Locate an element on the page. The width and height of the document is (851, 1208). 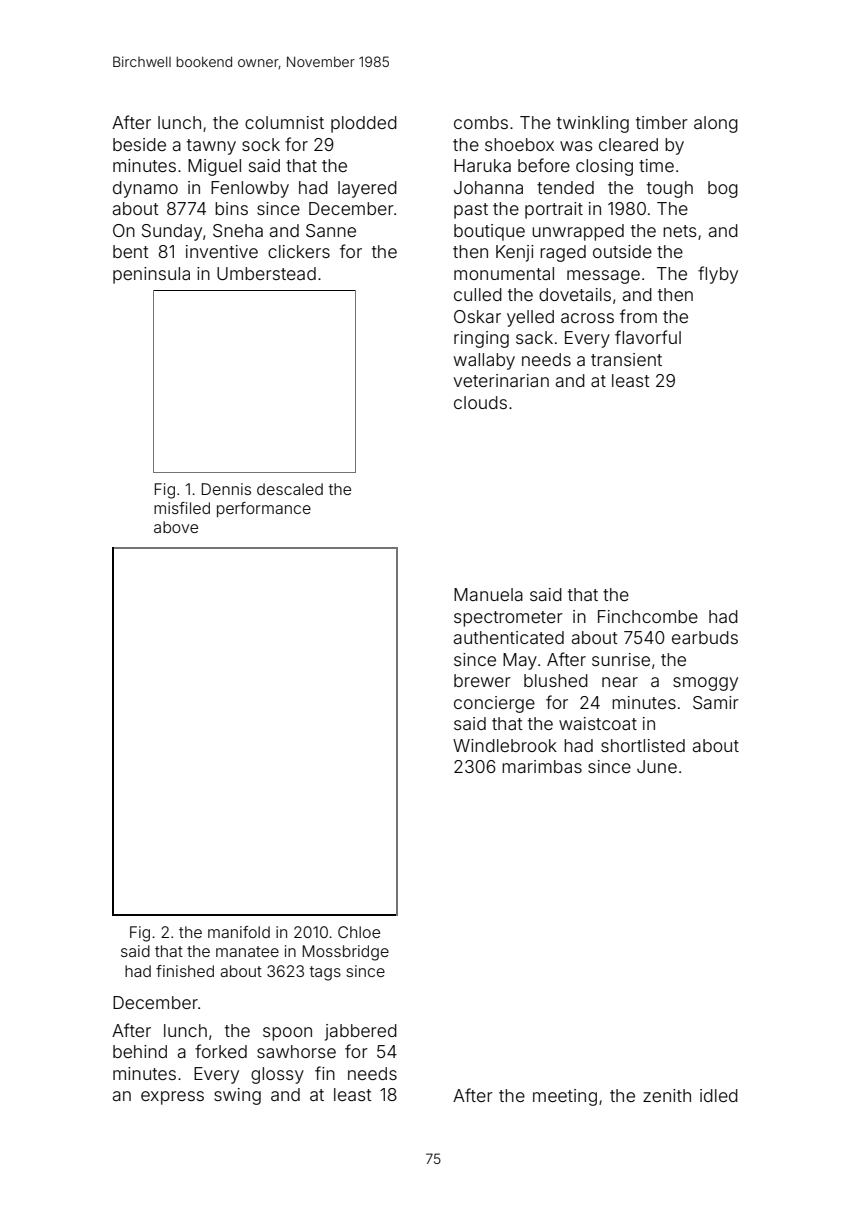
above is located at coordinates (176, 527).
